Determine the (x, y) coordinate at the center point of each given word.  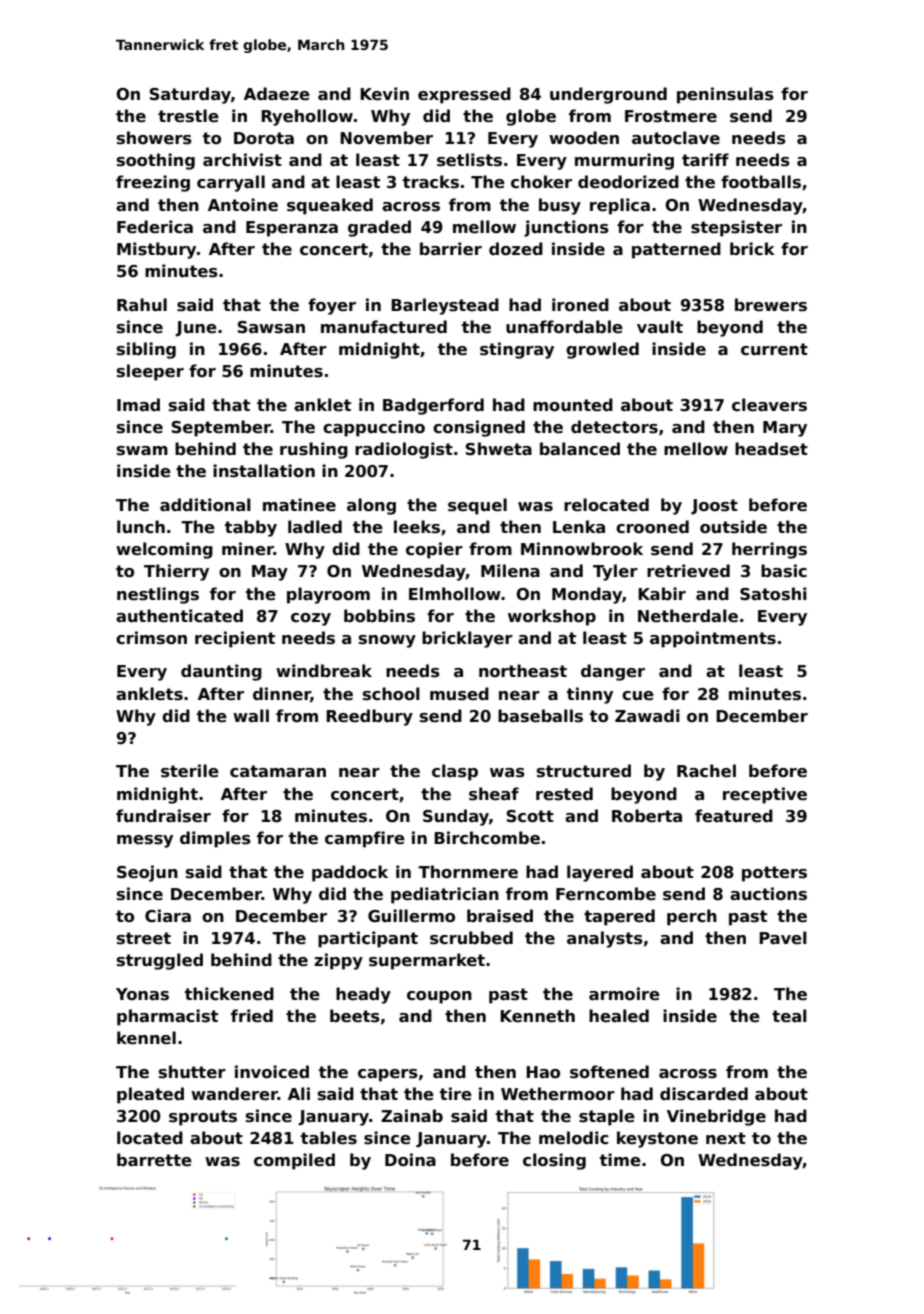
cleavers (769, 405)
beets (355, 1016)
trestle (188, 116)
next (726, 1138)
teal (789, 1016)
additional (205, 505)
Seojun (147, 873)
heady (363, 995)
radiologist (404, 450)
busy (560, 206)
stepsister (736, 228)
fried (252, 1016)
